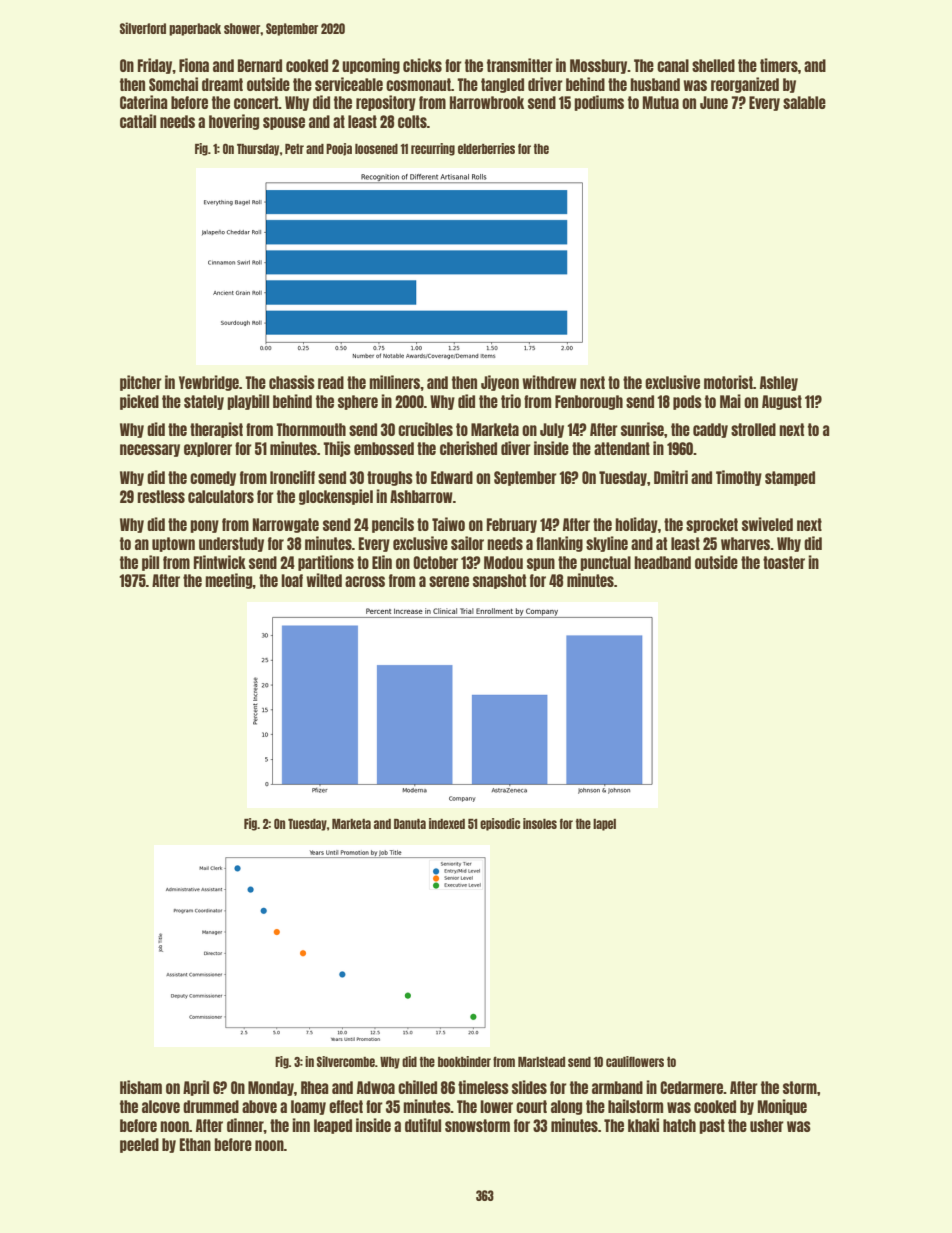 Image resolution: width=952 pixels, height=1233 pixels. I want to click on trio, so click(511, 401).
